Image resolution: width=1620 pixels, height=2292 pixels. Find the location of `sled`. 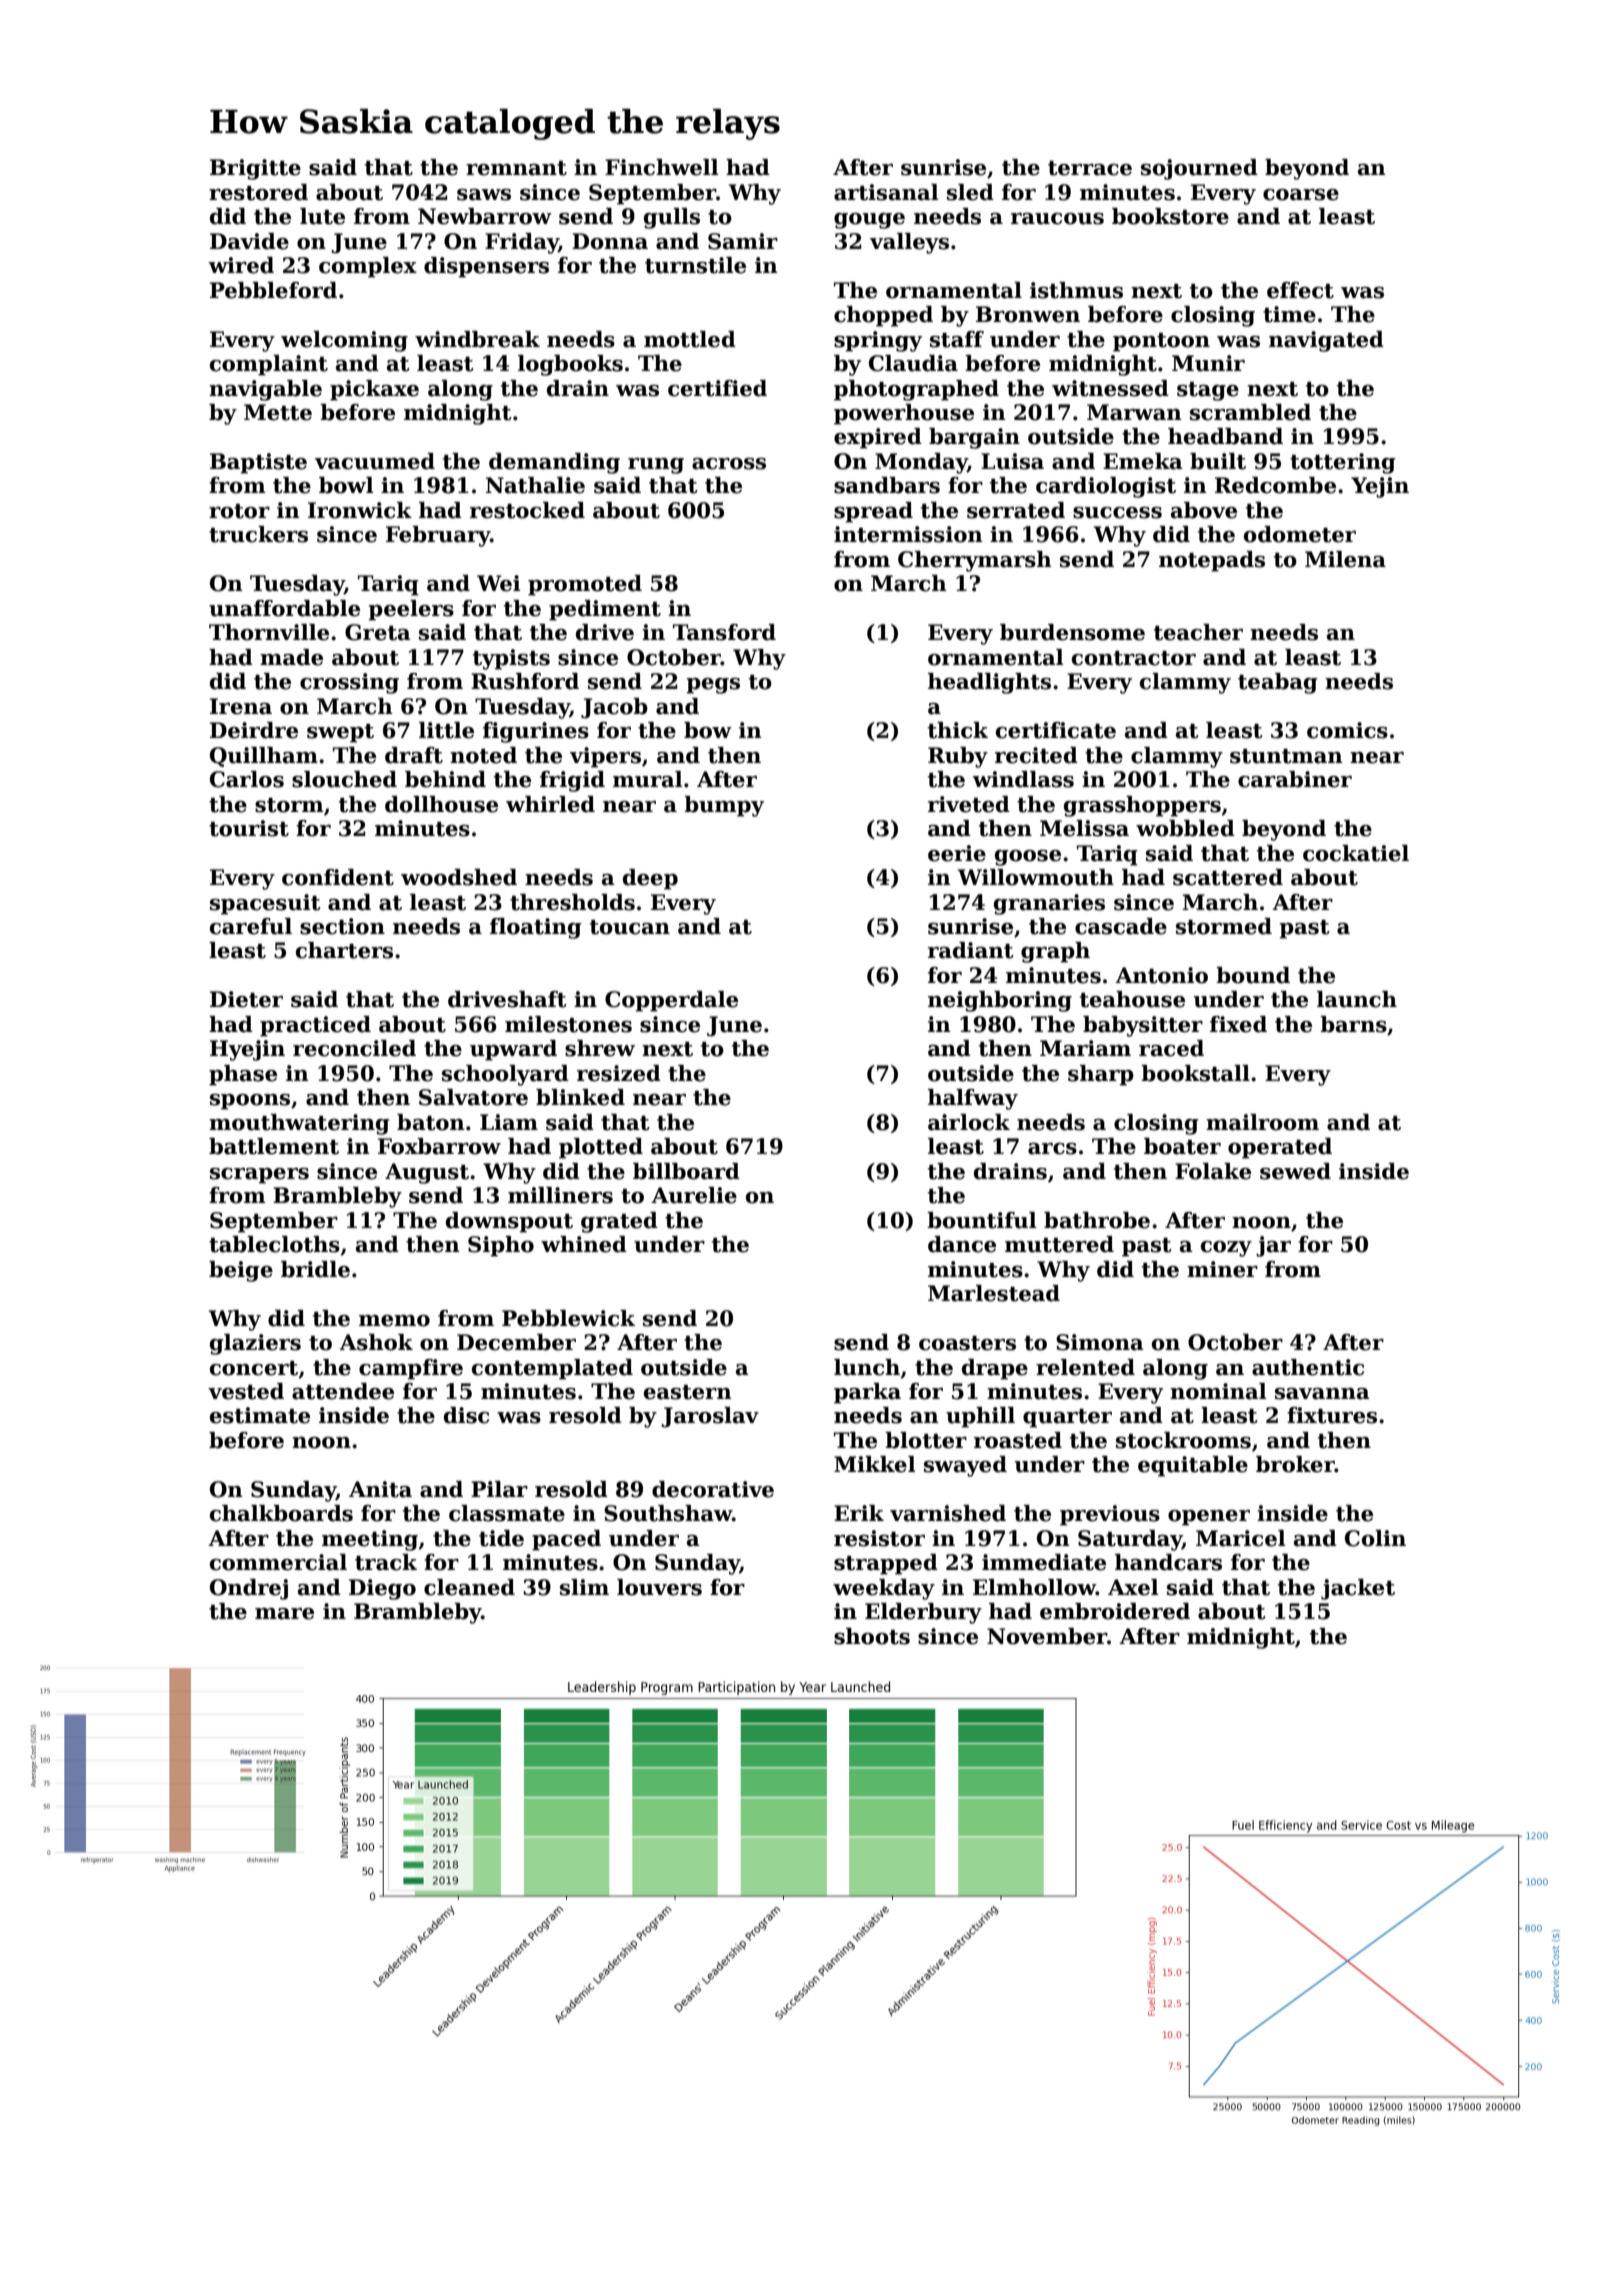

sled is located at coordinates (970, 192).
